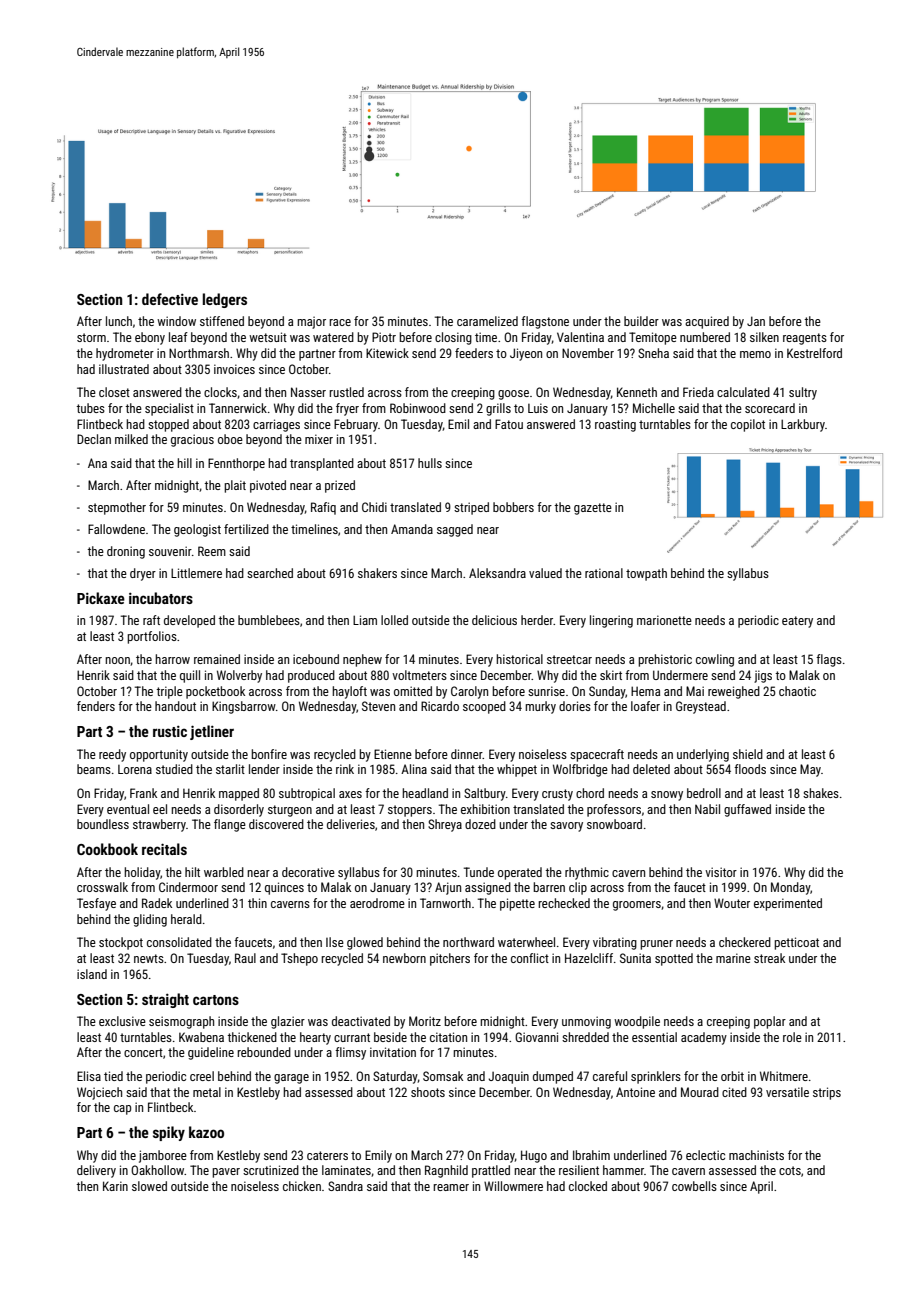 This screenshot has height=1314, width=924. Describe the element at coordinates (537, 620) in the screenshot. I see `herder` at that location.
